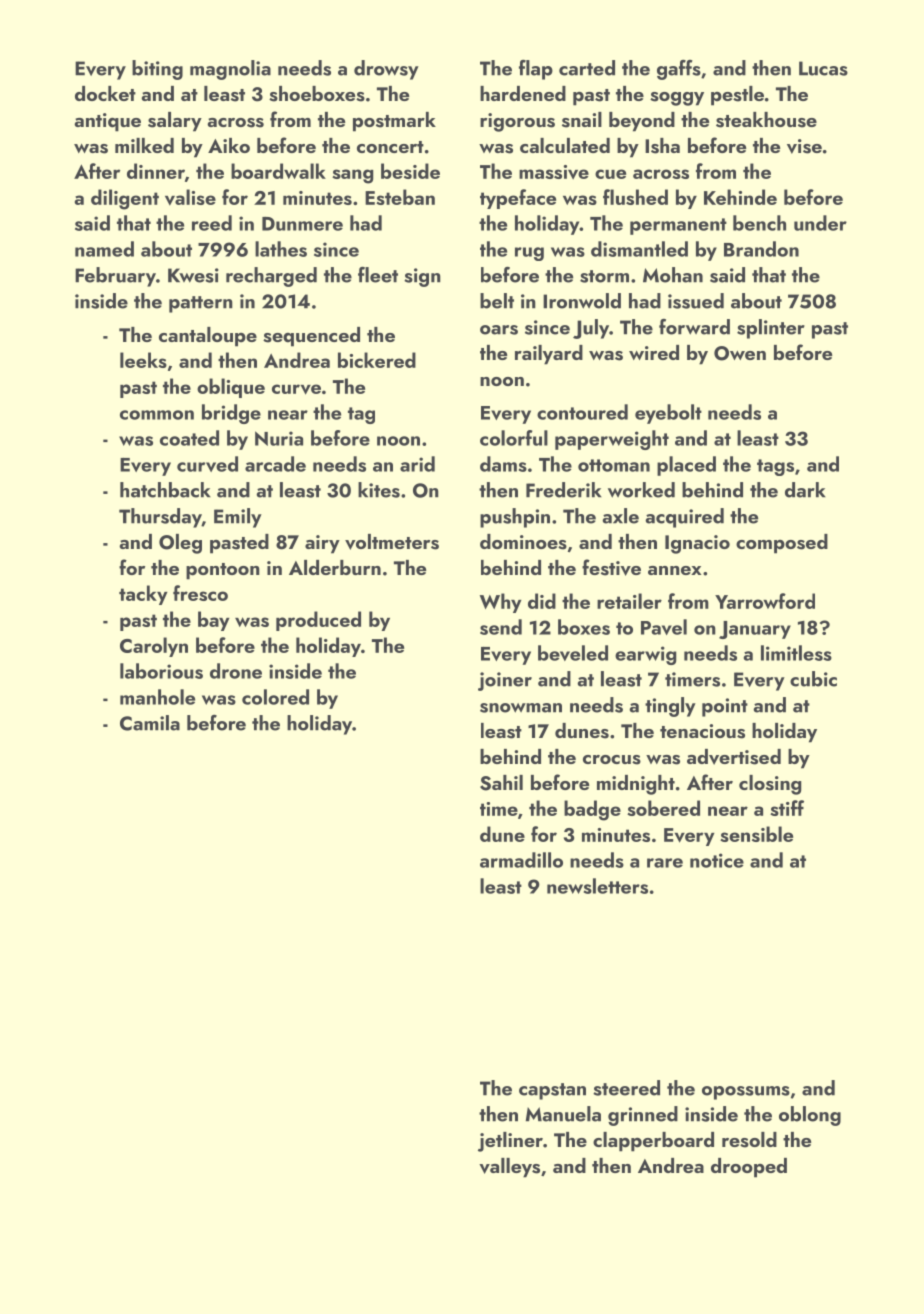 The height and width of the screenshot is (1314, 924). Describe the element at coordinates (668, 414) in the screenshot. I see `eyebolt` at that location.
